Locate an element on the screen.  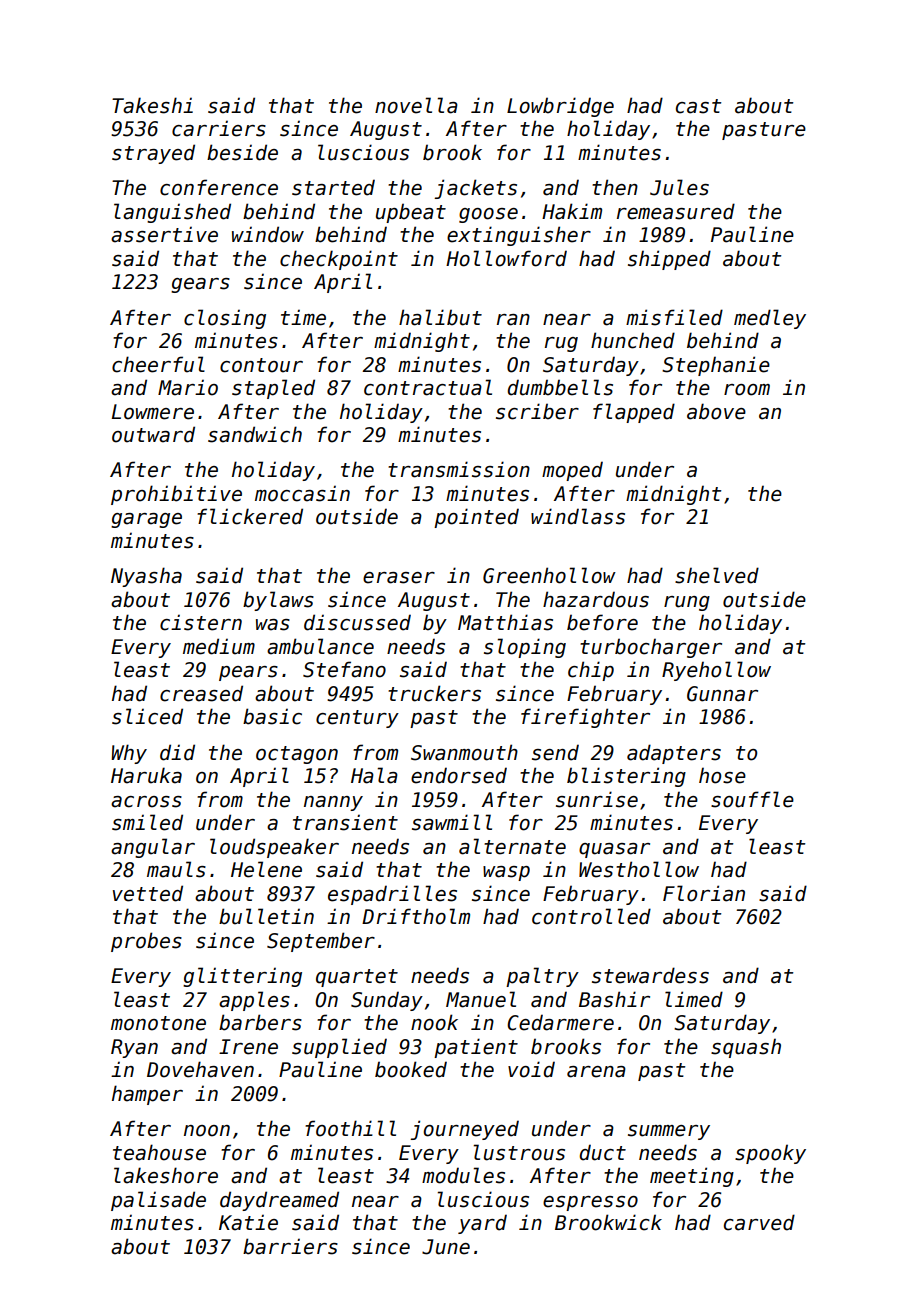
barriers is located at coordinates (290, 1246).
